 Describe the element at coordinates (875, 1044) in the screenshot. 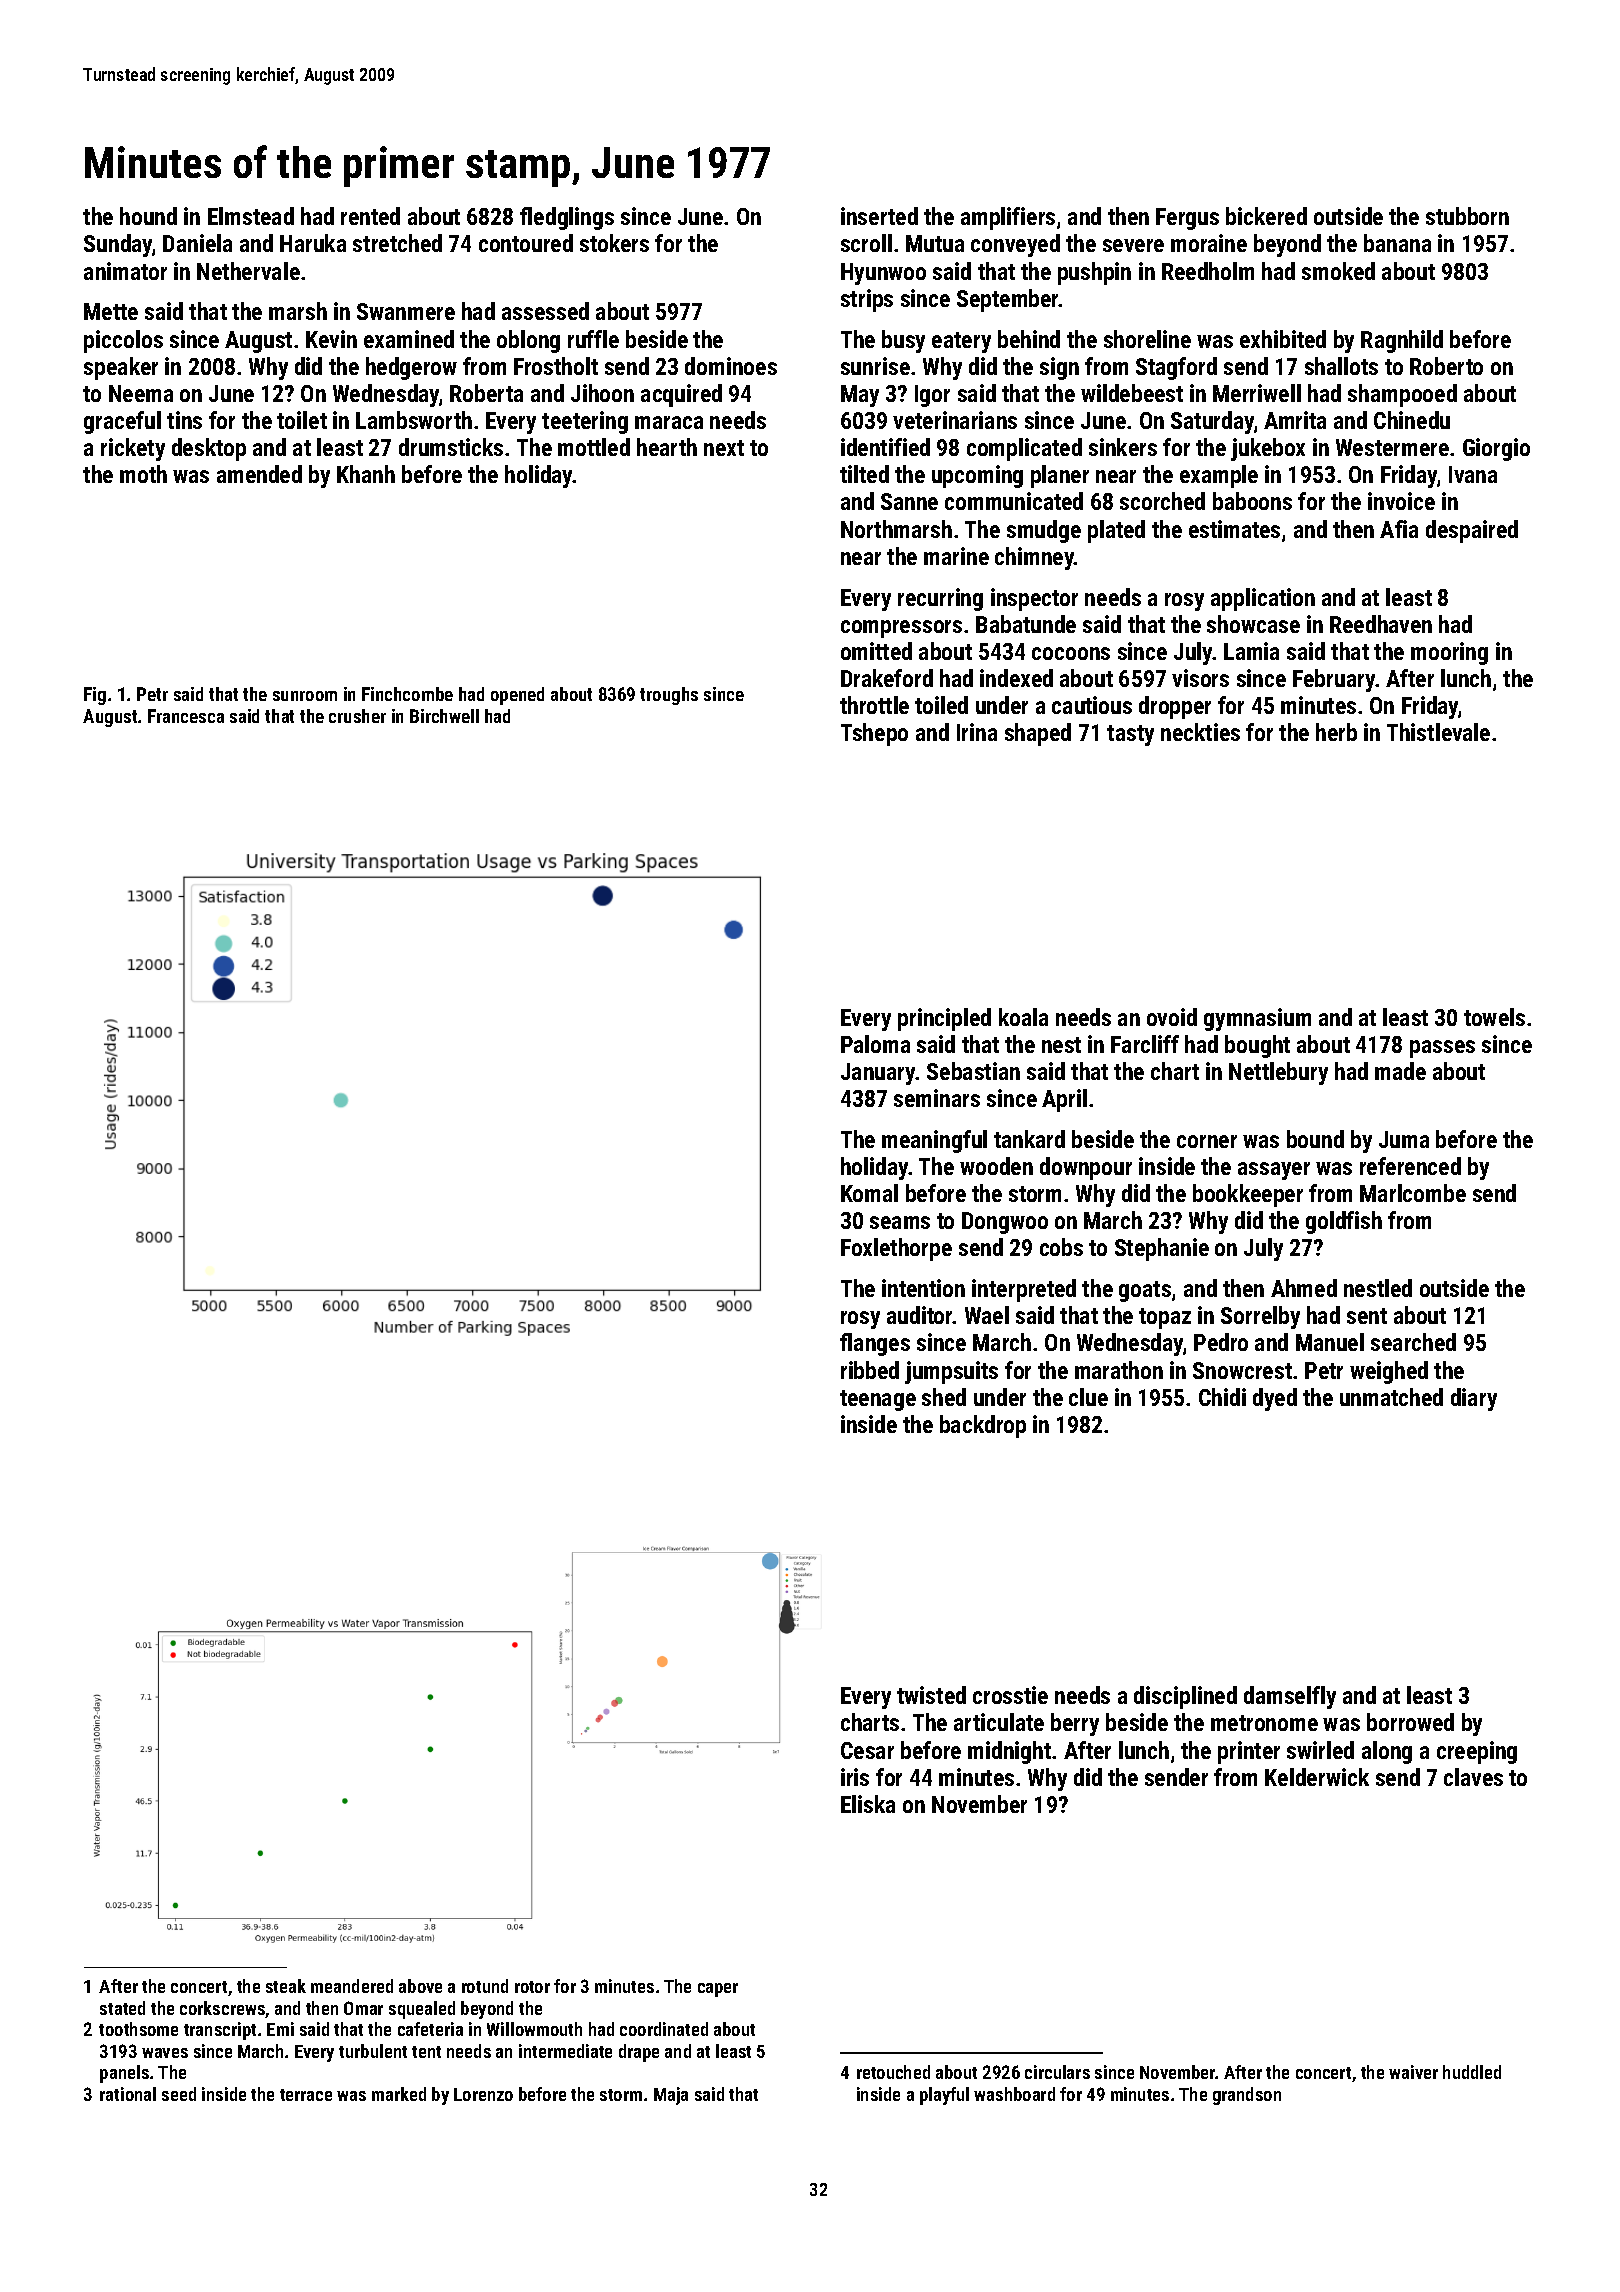

I see `Paloma` at that location.
